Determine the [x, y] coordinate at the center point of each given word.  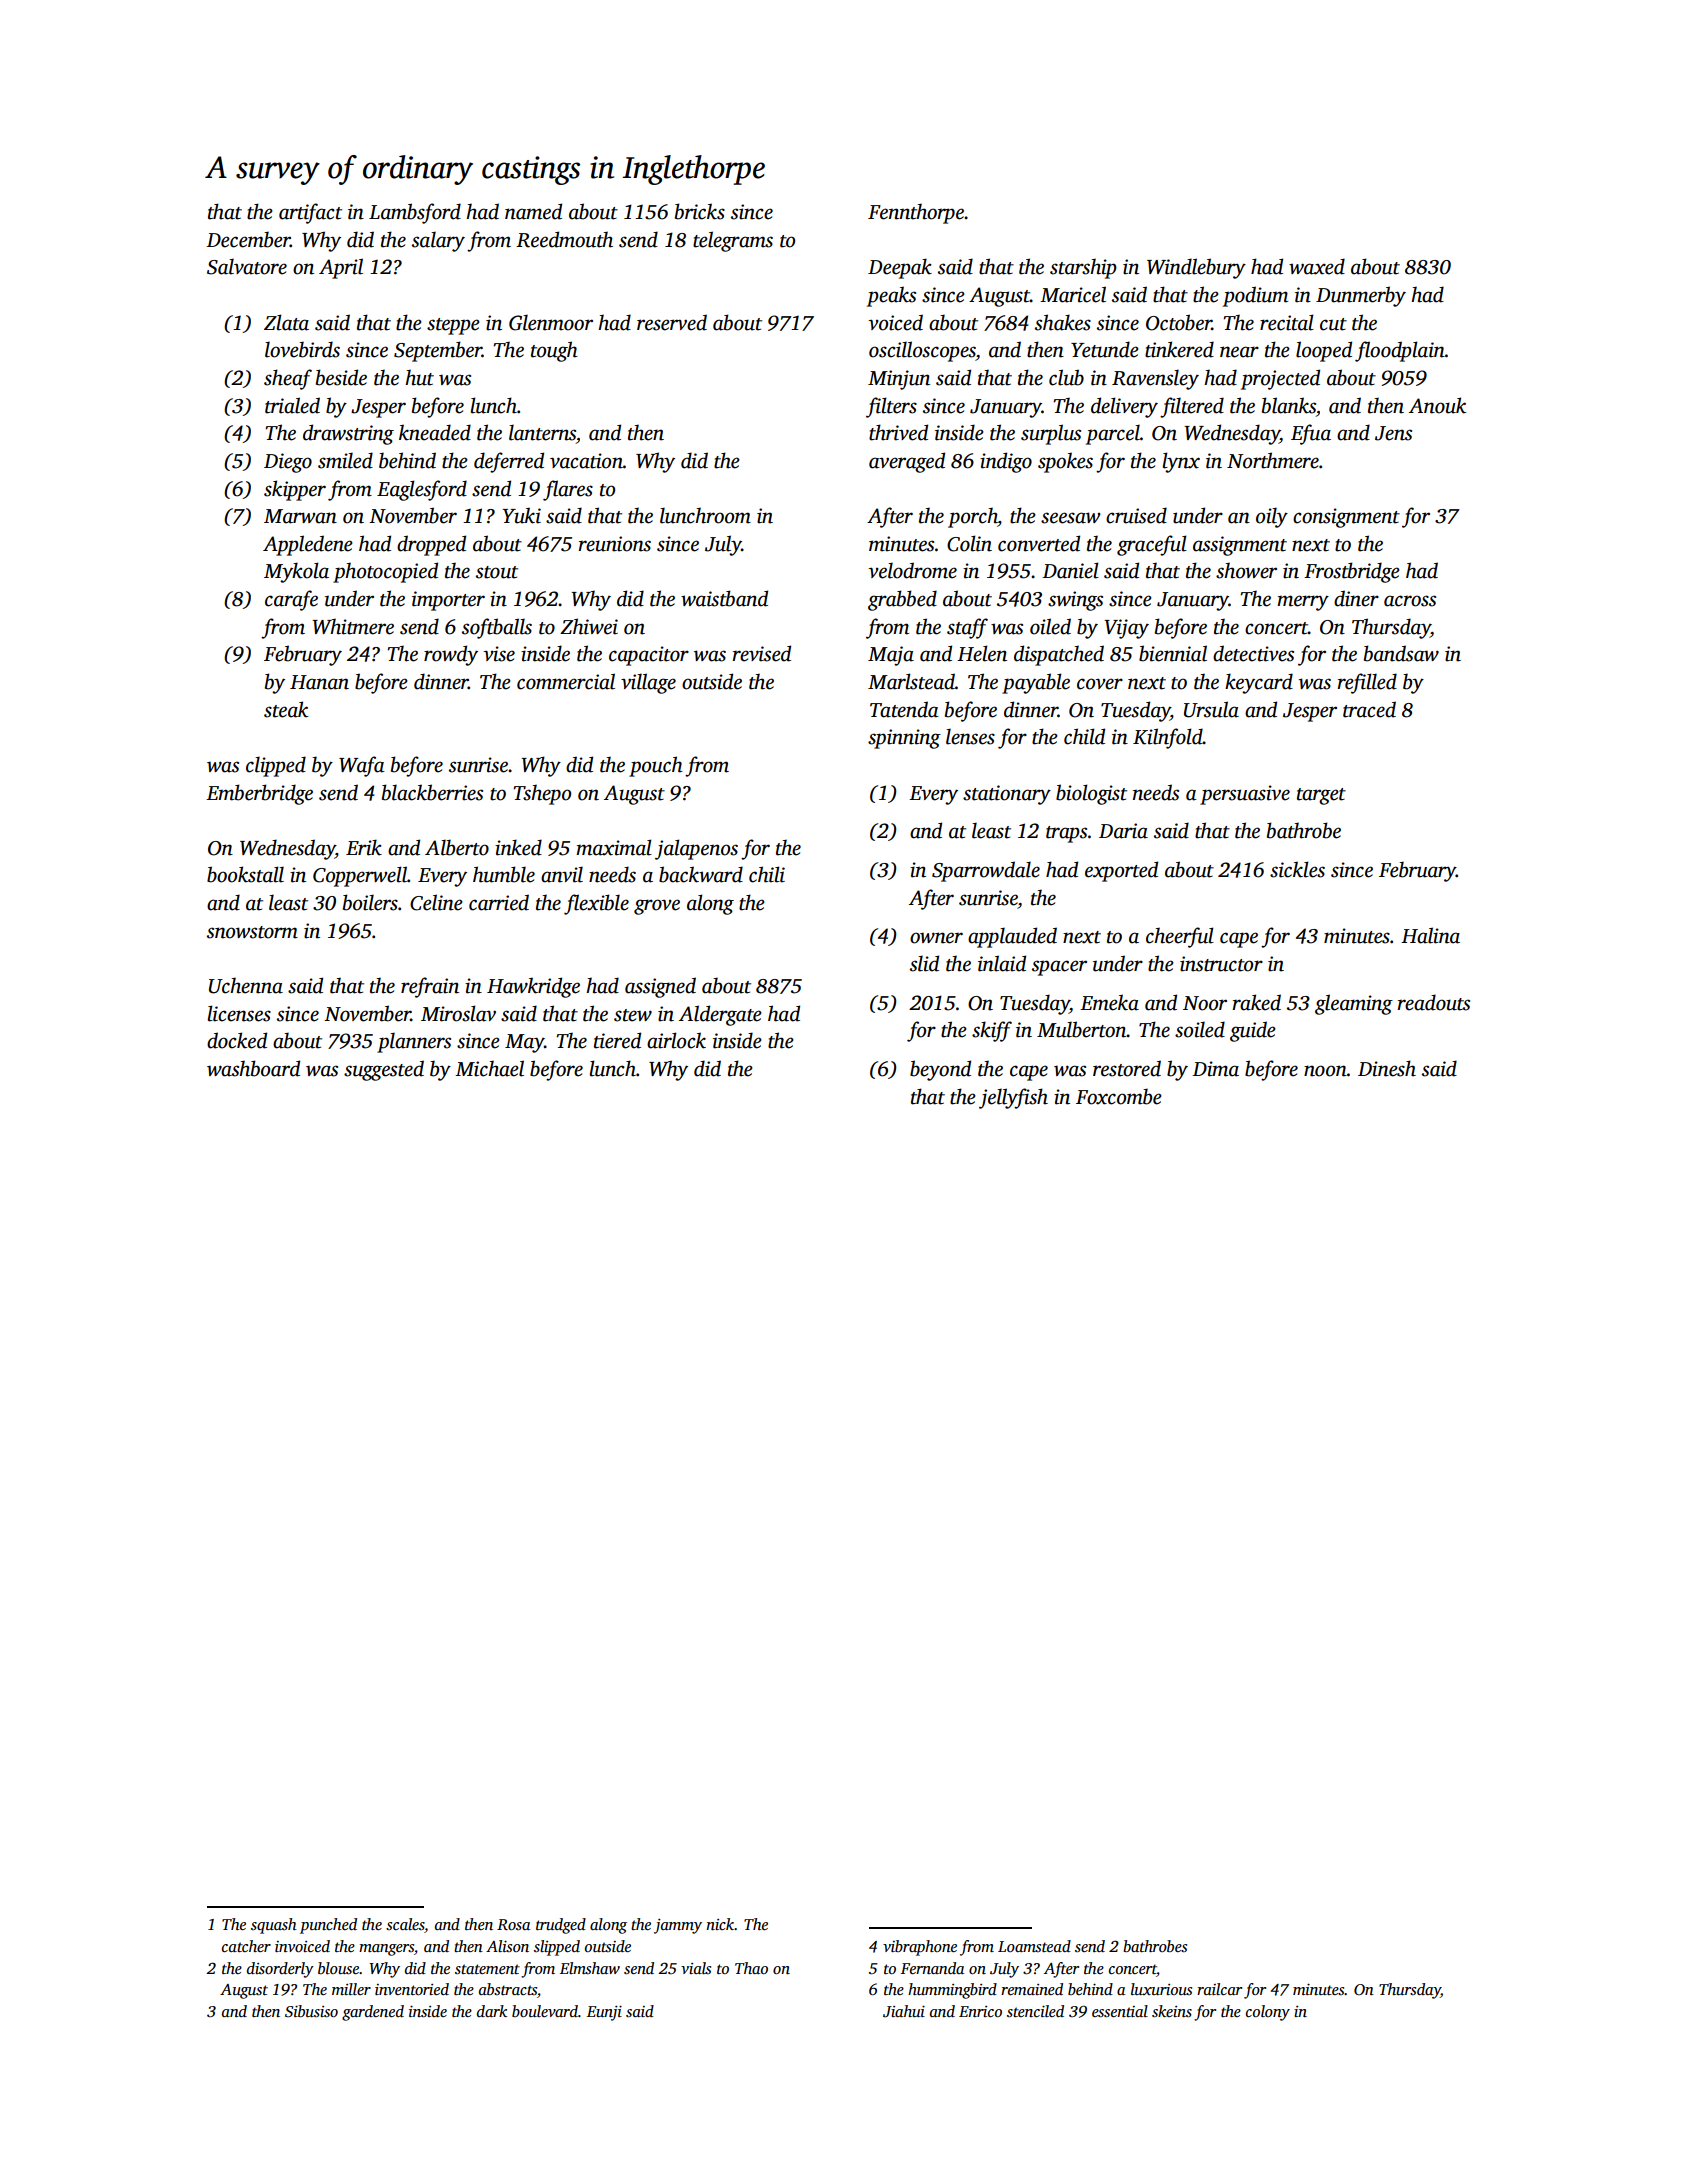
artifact [310, 213]
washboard [253, 1068]
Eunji [604, 2013]
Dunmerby [1361, 296]
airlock [676, 1040]
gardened [373, 2013]
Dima [1215, 1069]
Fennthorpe [916, 214]
